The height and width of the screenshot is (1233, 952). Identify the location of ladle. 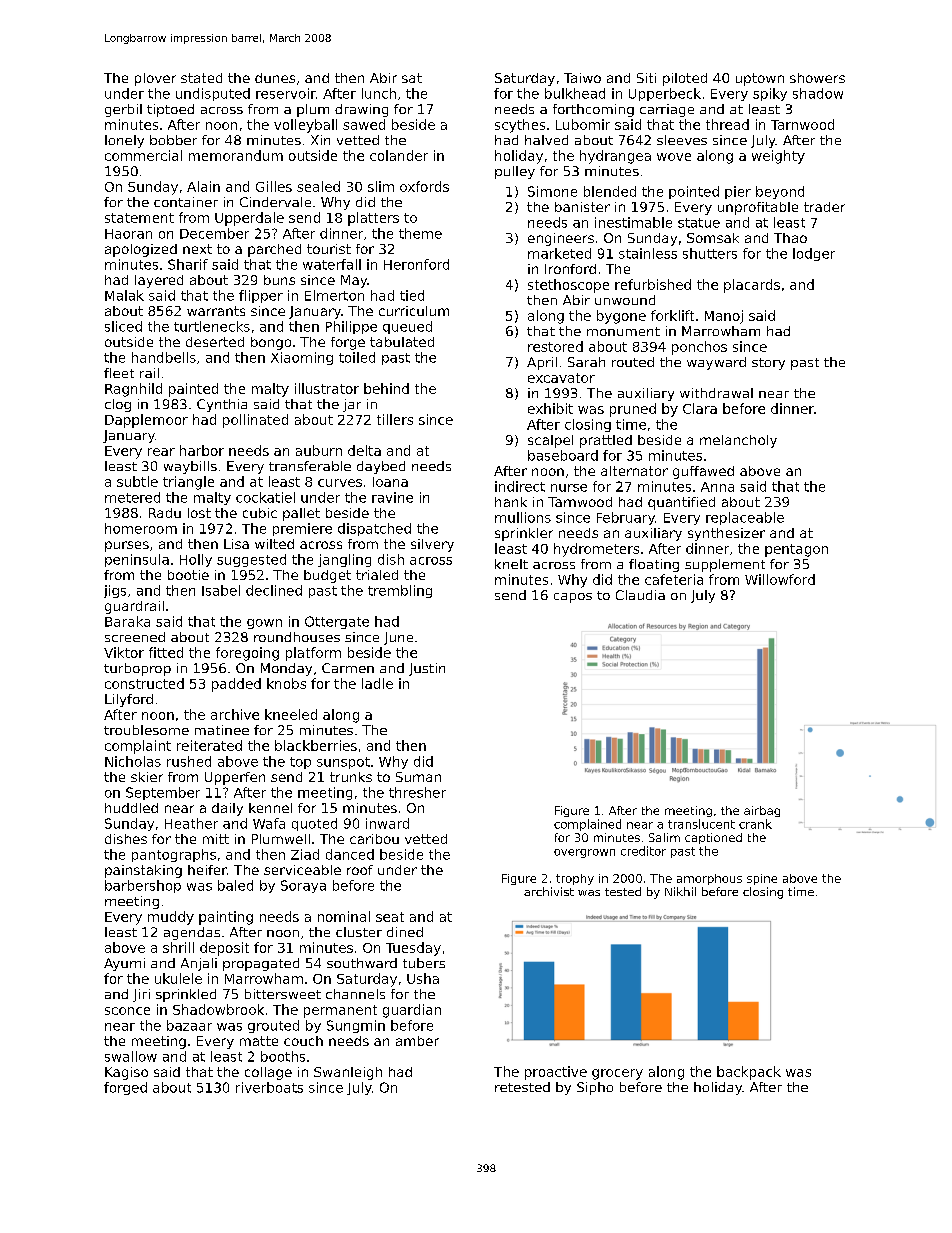
(377, 683).
